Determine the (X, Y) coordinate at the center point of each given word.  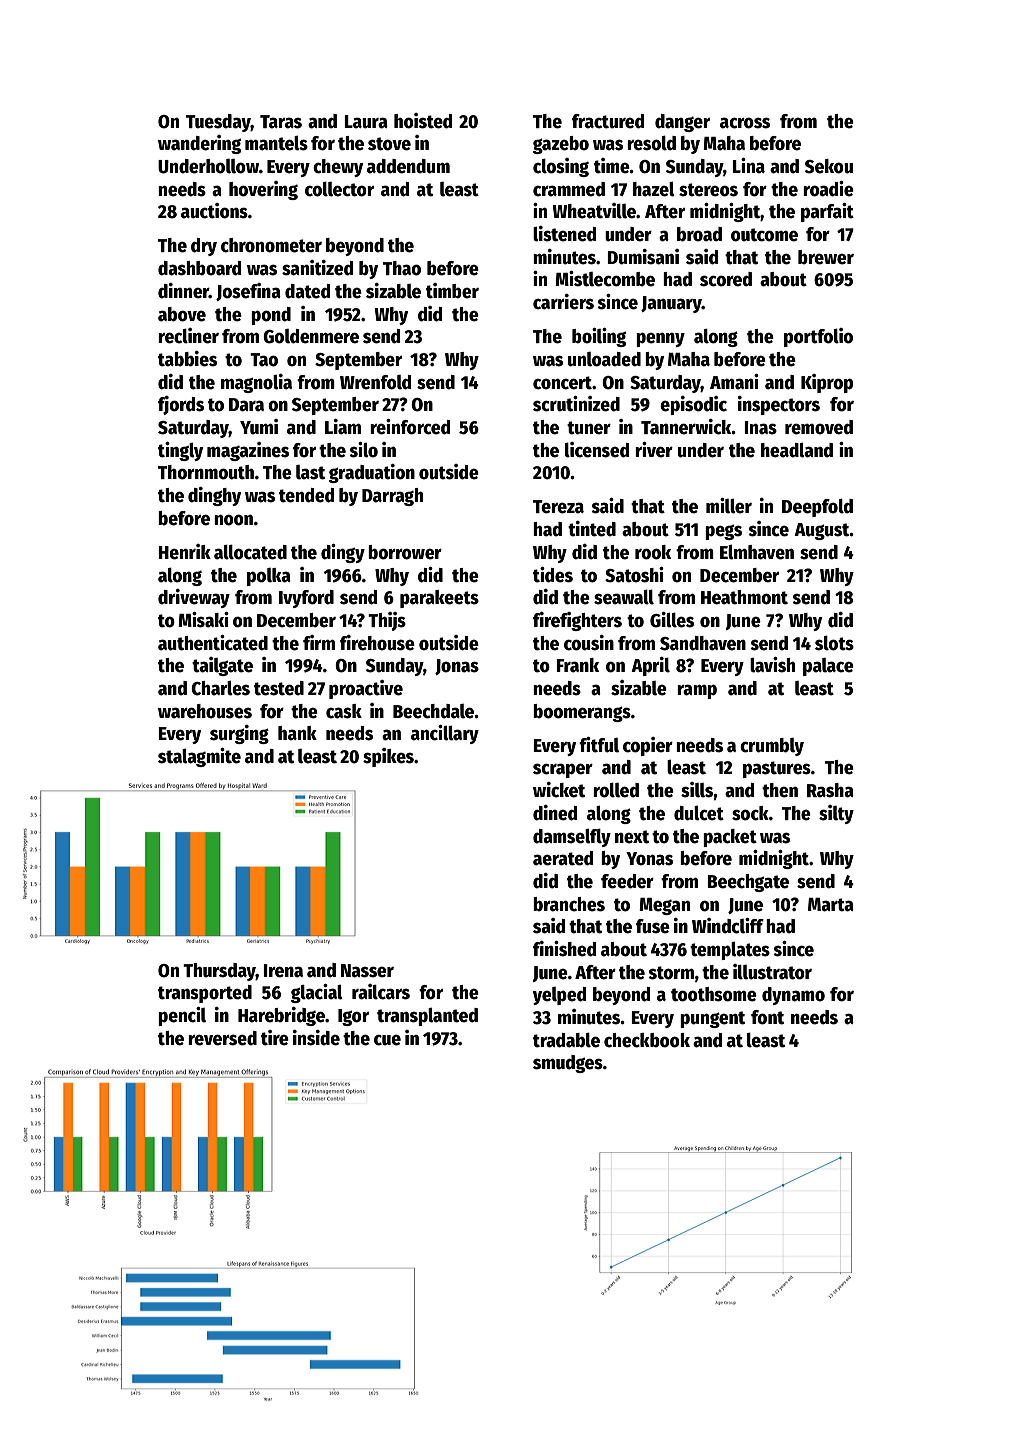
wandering (199, 144)
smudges (568, 1064)
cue (387, 1040)
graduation (372, 473)
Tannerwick (686, 427)
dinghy (214, 496)
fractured (608, 121)
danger (682, 123)
